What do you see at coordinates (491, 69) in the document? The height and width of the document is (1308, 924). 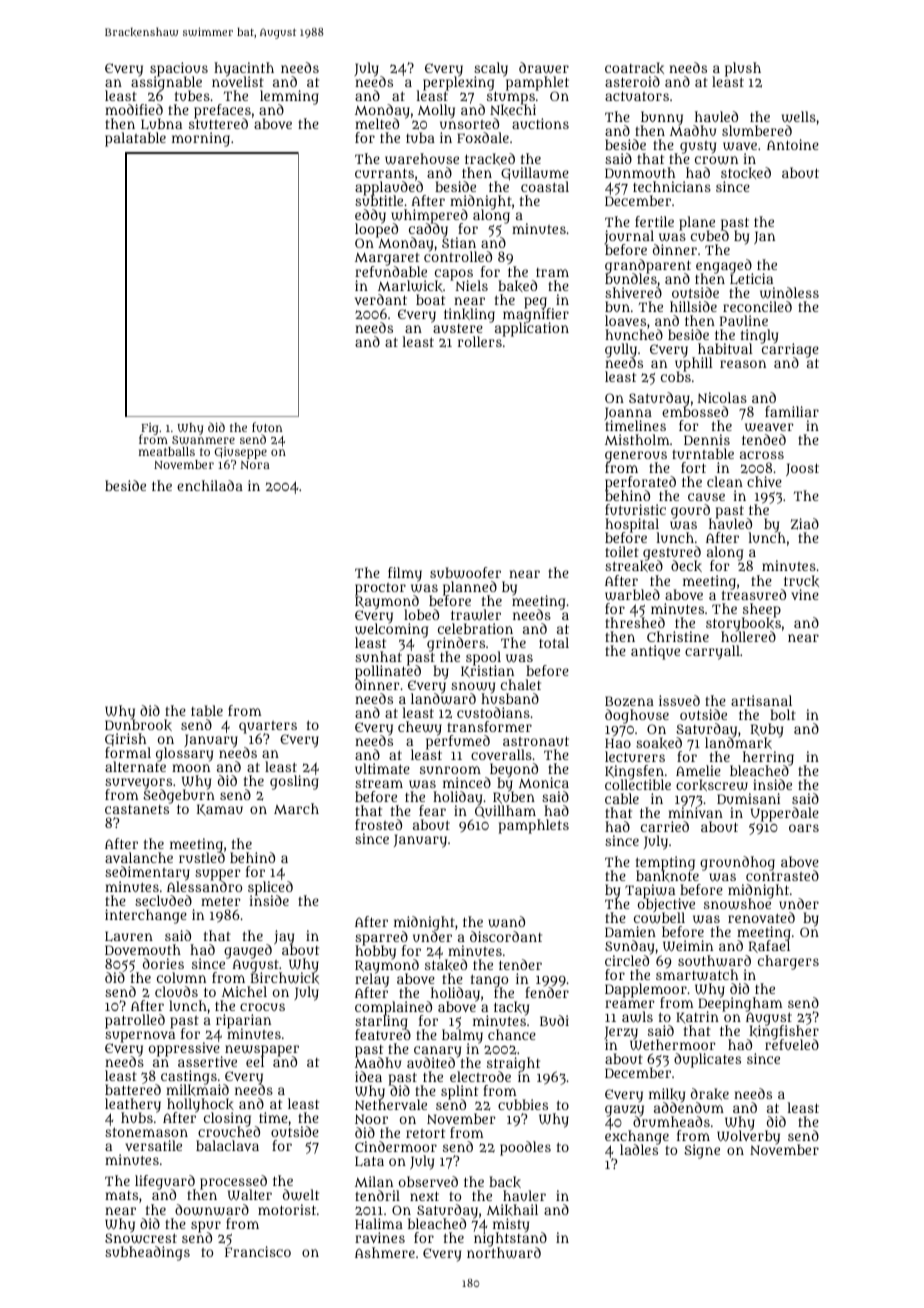 I see `scaly` at bounding box center [491, 69].
